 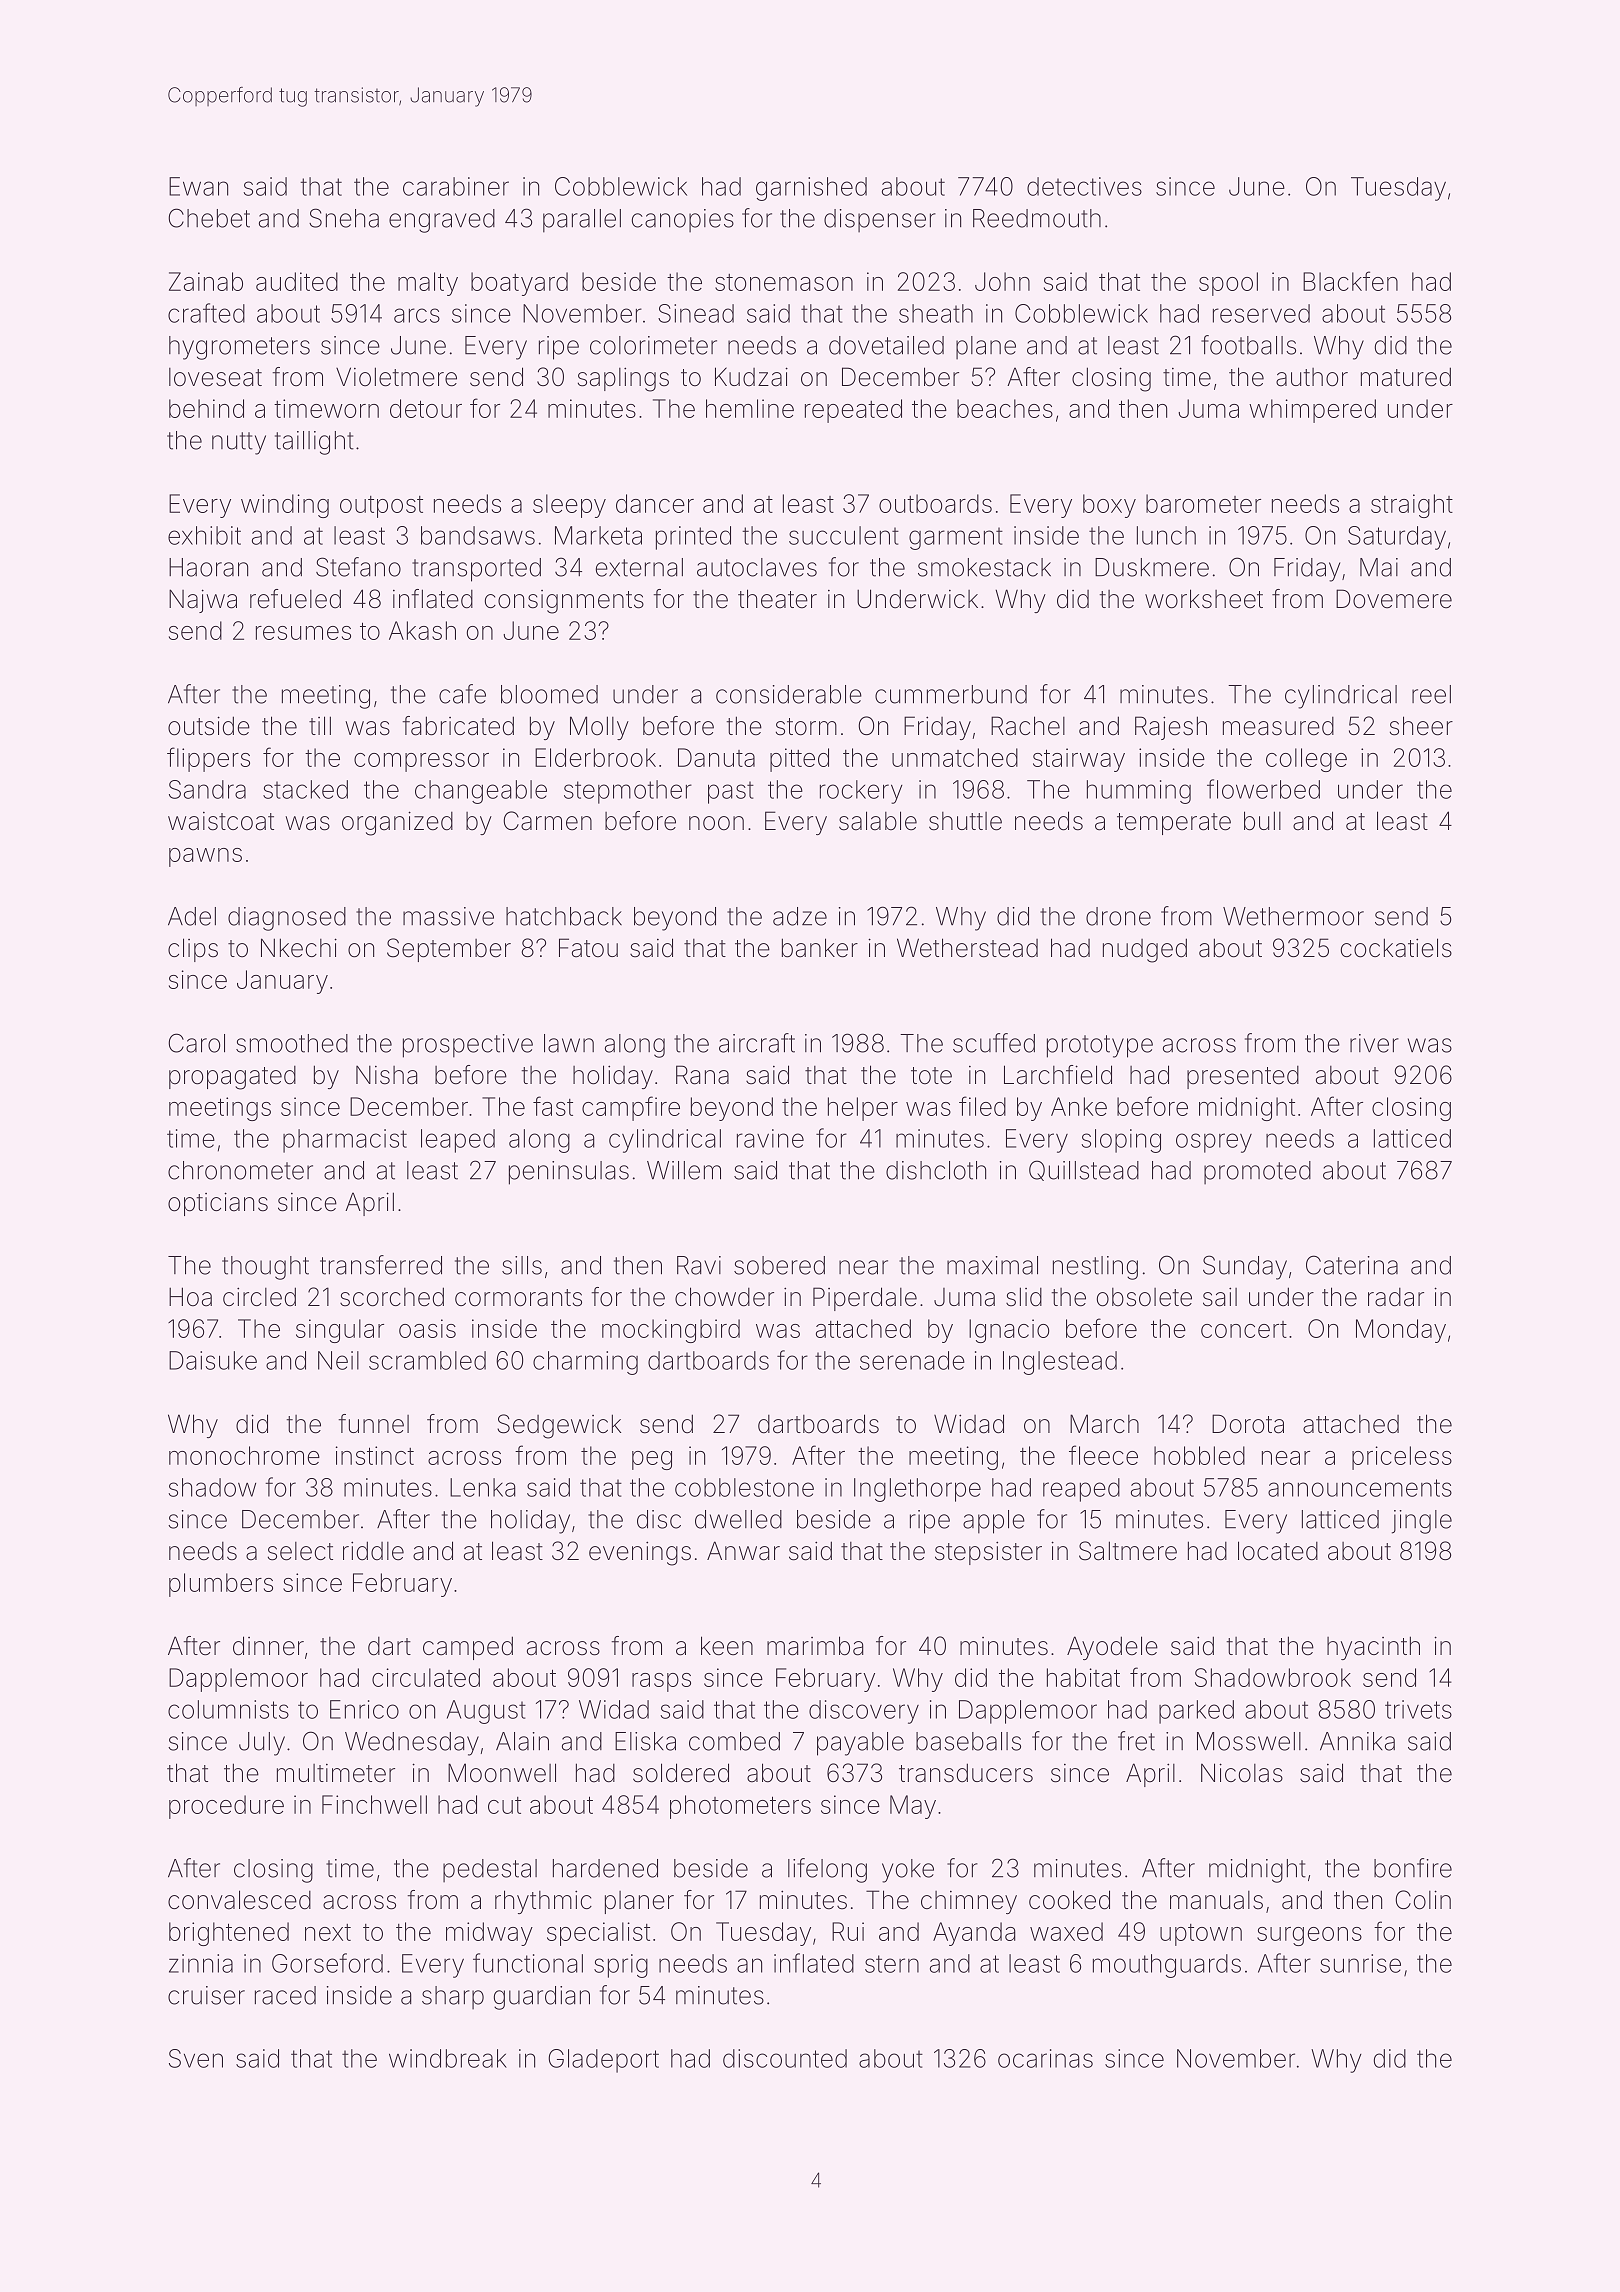 I want to click on Colin, so click(x=1423, y=1900).
